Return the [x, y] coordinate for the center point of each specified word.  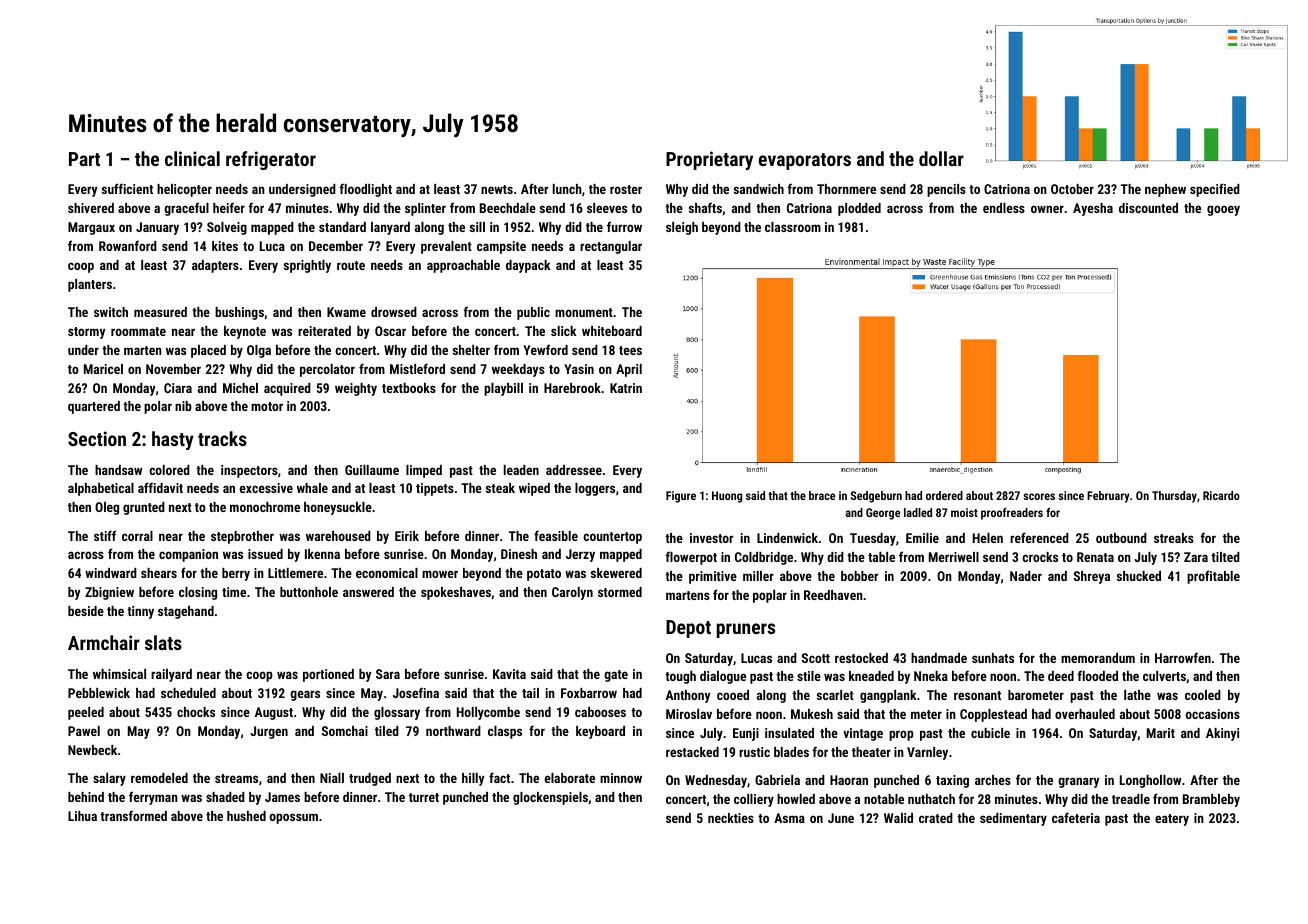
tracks [222, 438]
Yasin [579, 369]
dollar [941, 158]
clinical [192, 158]
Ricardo [1221, 495]
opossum [293, 818]
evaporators [805, 161]
